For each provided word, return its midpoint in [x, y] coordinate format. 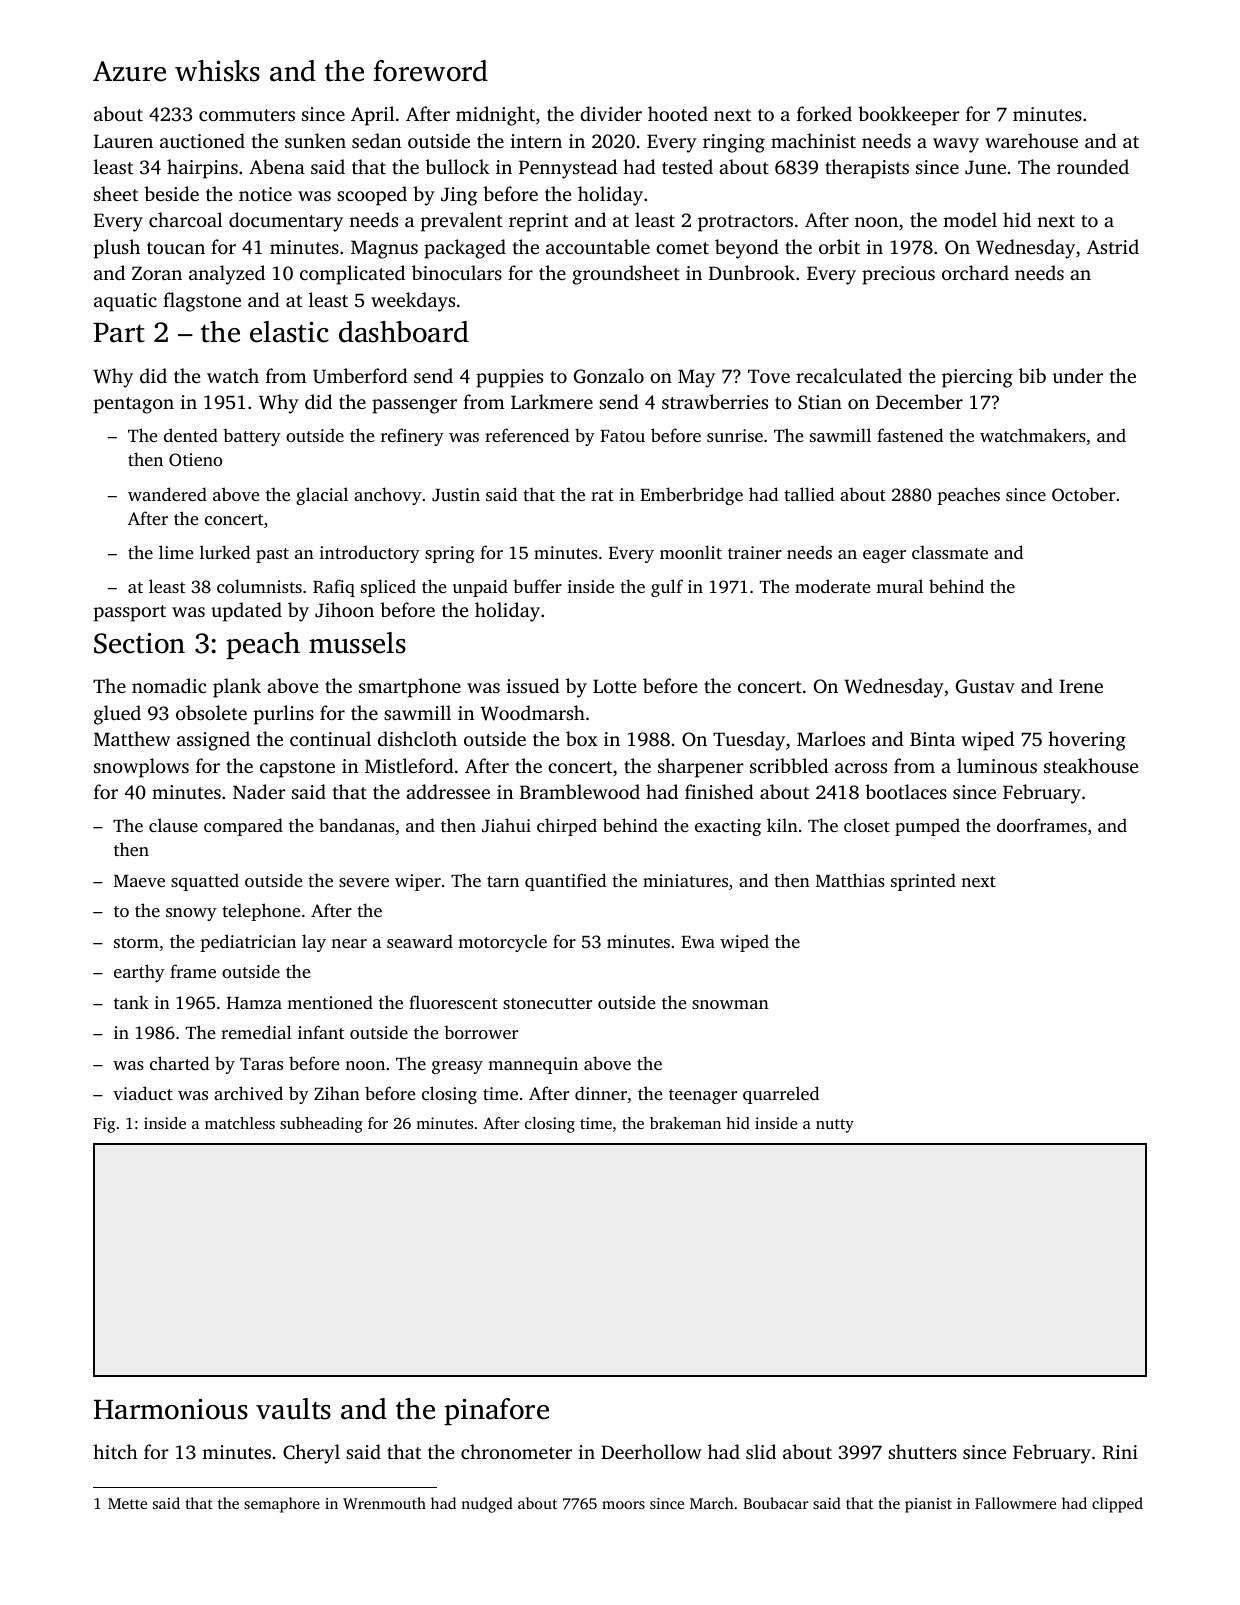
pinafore [496, 1411]
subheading [321, 1125]
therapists [867, 169]
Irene [1081, 686]
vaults [293, 1409]
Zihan [337, 1093]
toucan [176, 248]
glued [117, 715]
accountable [598, 246]
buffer [537, 586]
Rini [1120, 1452]
